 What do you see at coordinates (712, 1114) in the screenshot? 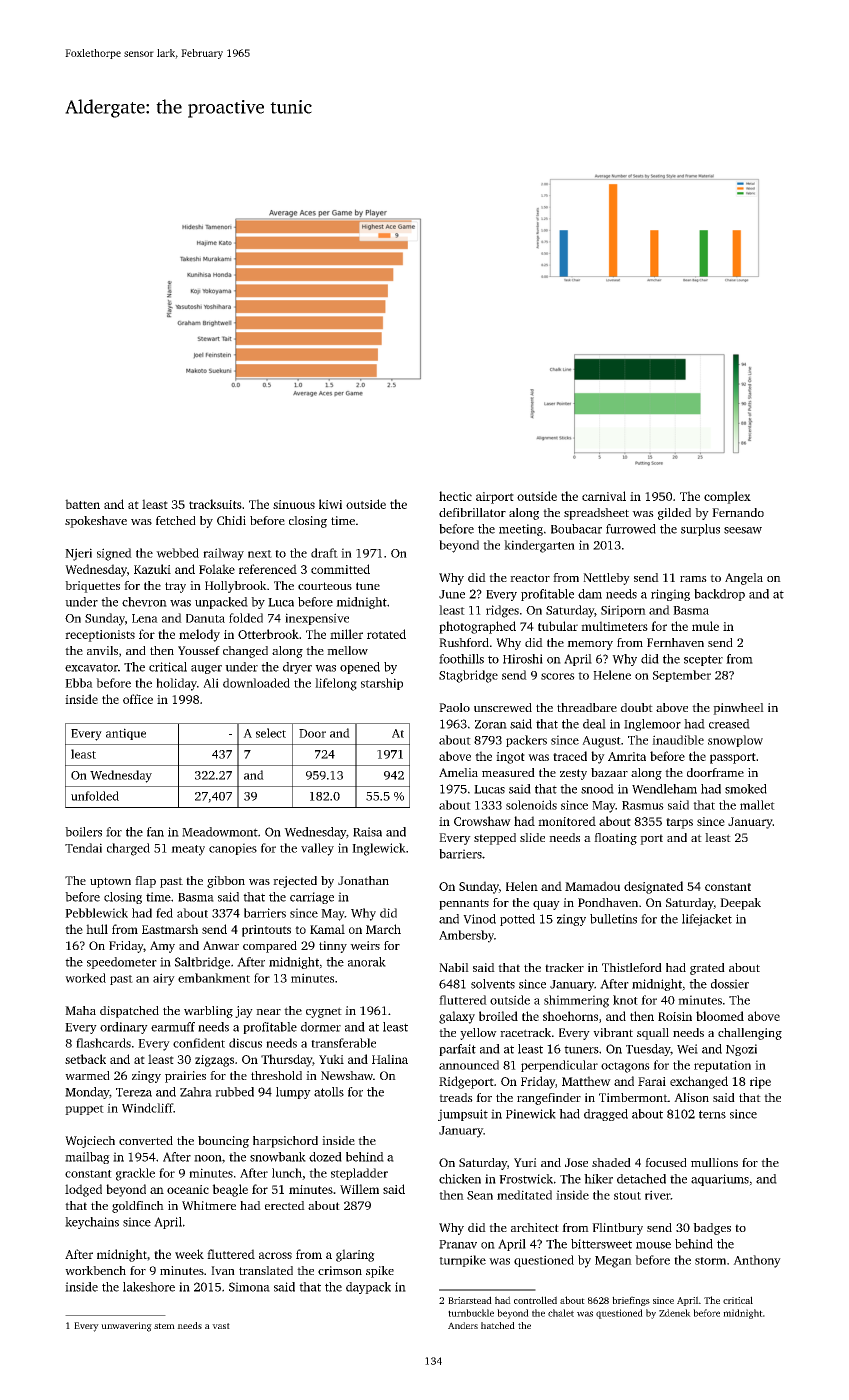
I see `terns` at bounding box center [712, 1114].
